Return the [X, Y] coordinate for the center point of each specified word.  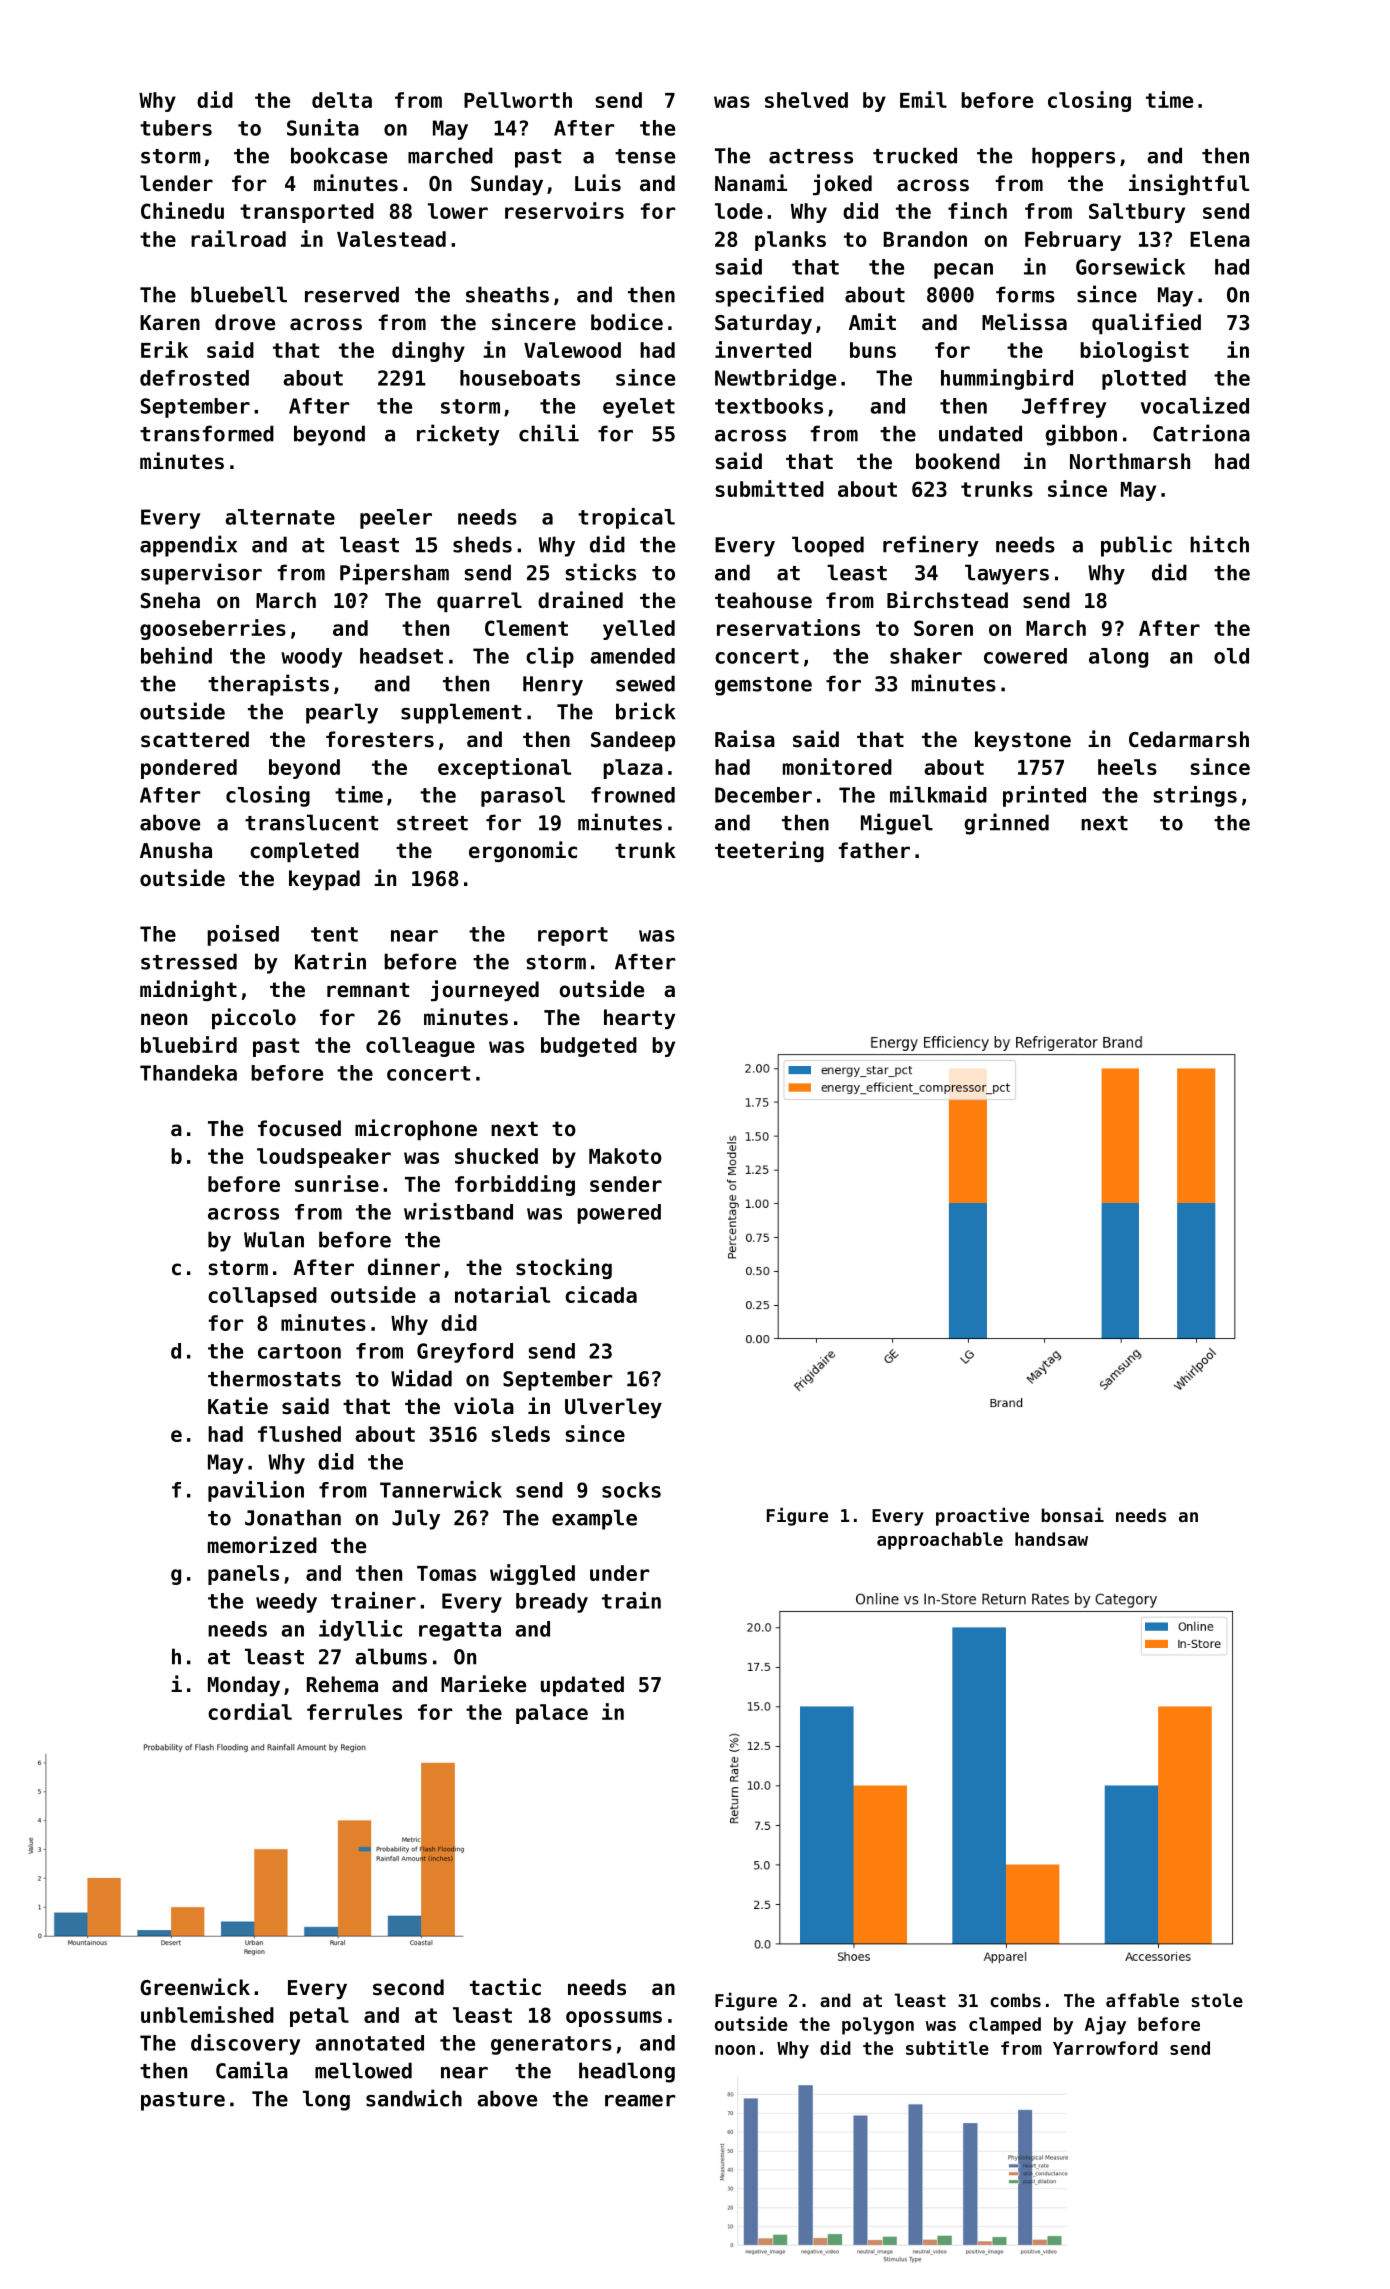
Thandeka [188, 1073]
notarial [502, 1294]
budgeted [589, 1047]
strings [1195, 796]
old [1231, 656]
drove [245, 322]
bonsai [1073, 1514]
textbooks [769, 406]
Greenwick [195, 1987]
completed [304, 852]
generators [551, 2045]
